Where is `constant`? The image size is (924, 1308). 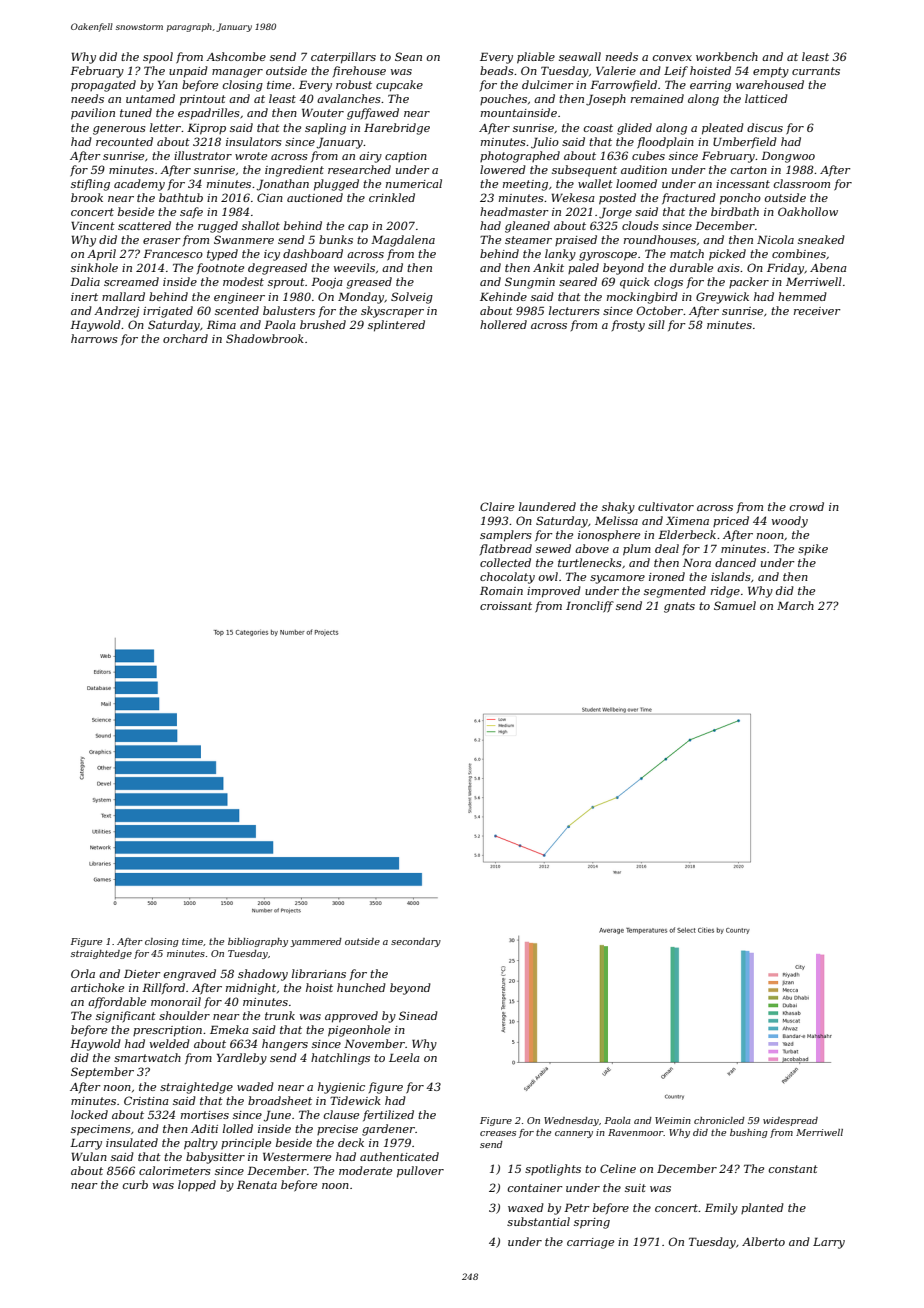 constant is located at coordinates (793, 1169).
